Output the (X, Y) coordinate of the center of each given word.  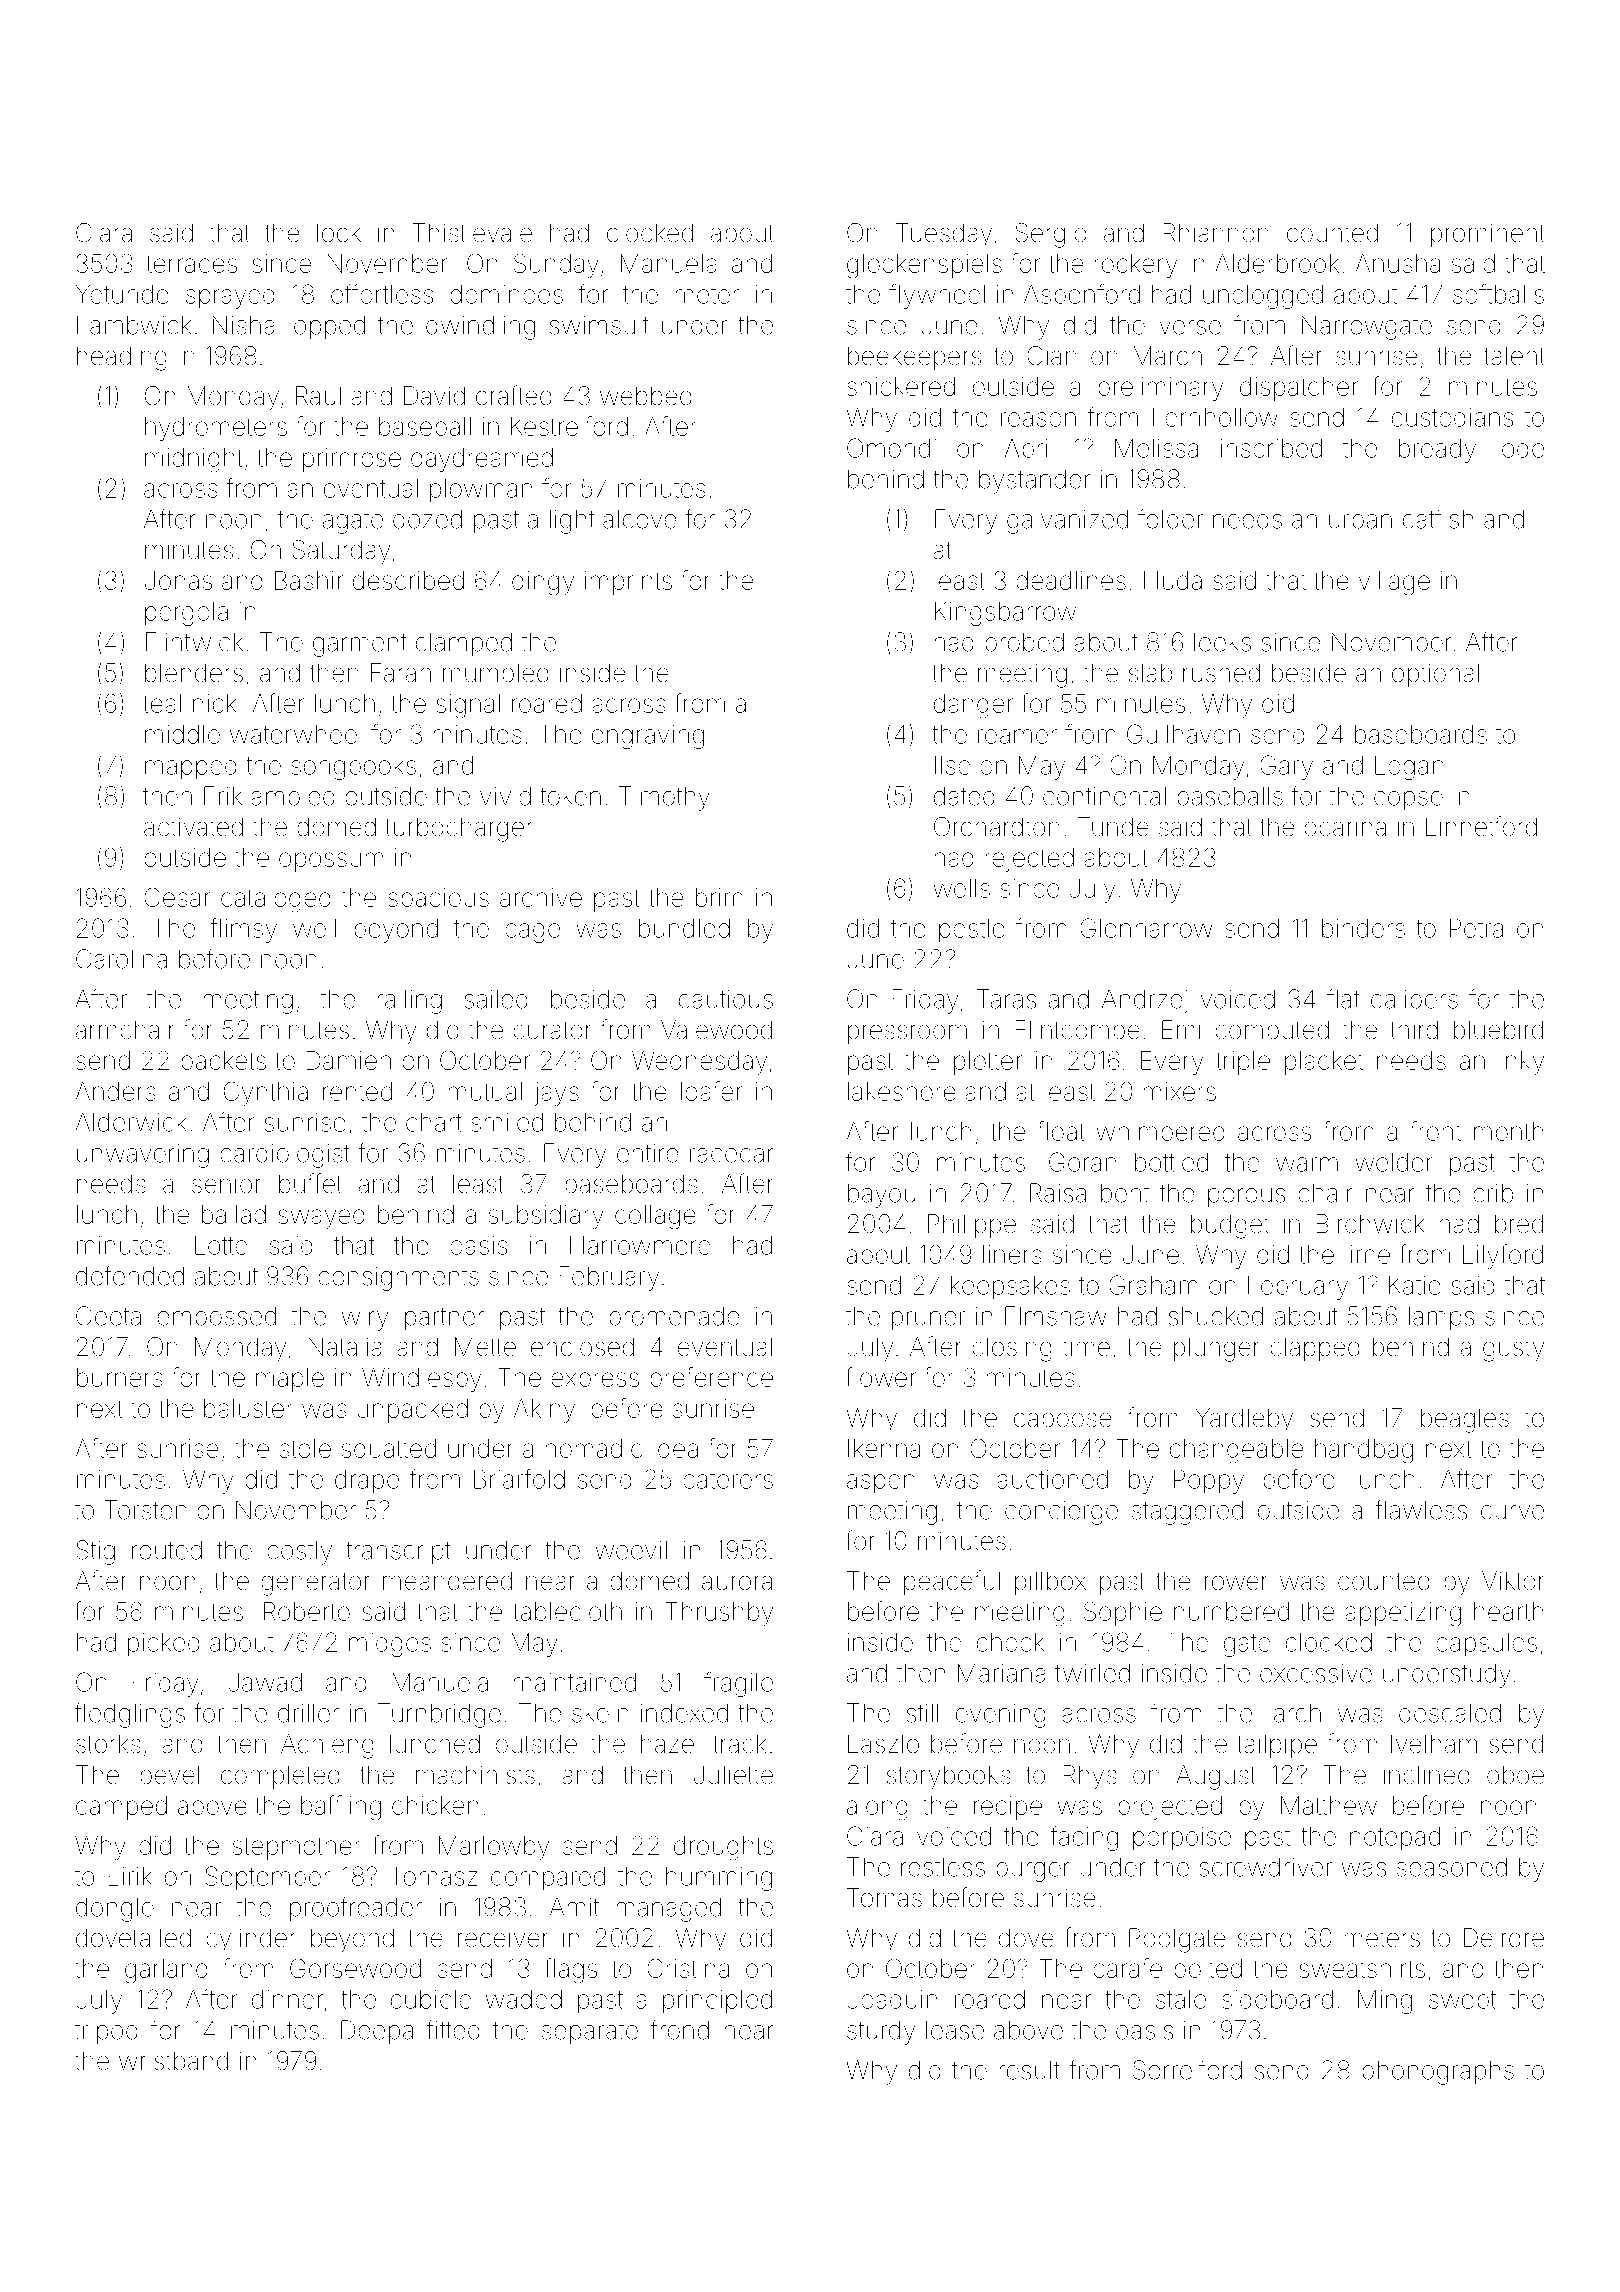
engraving (648, 737)
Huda (1173, 580)
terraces (192, 264)
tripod (106, 2033)
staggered (1187, 1512)
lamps (1441, 1318)
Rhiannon (1216, 233)
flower (881, 1377)
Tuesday (944, 235)
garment (360, 645)
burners (120, 1377)
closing (1012, 1349)
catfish (1438, 518)
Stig (95, 1552)
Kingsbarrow (1005, 614)
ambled (293, 796)
